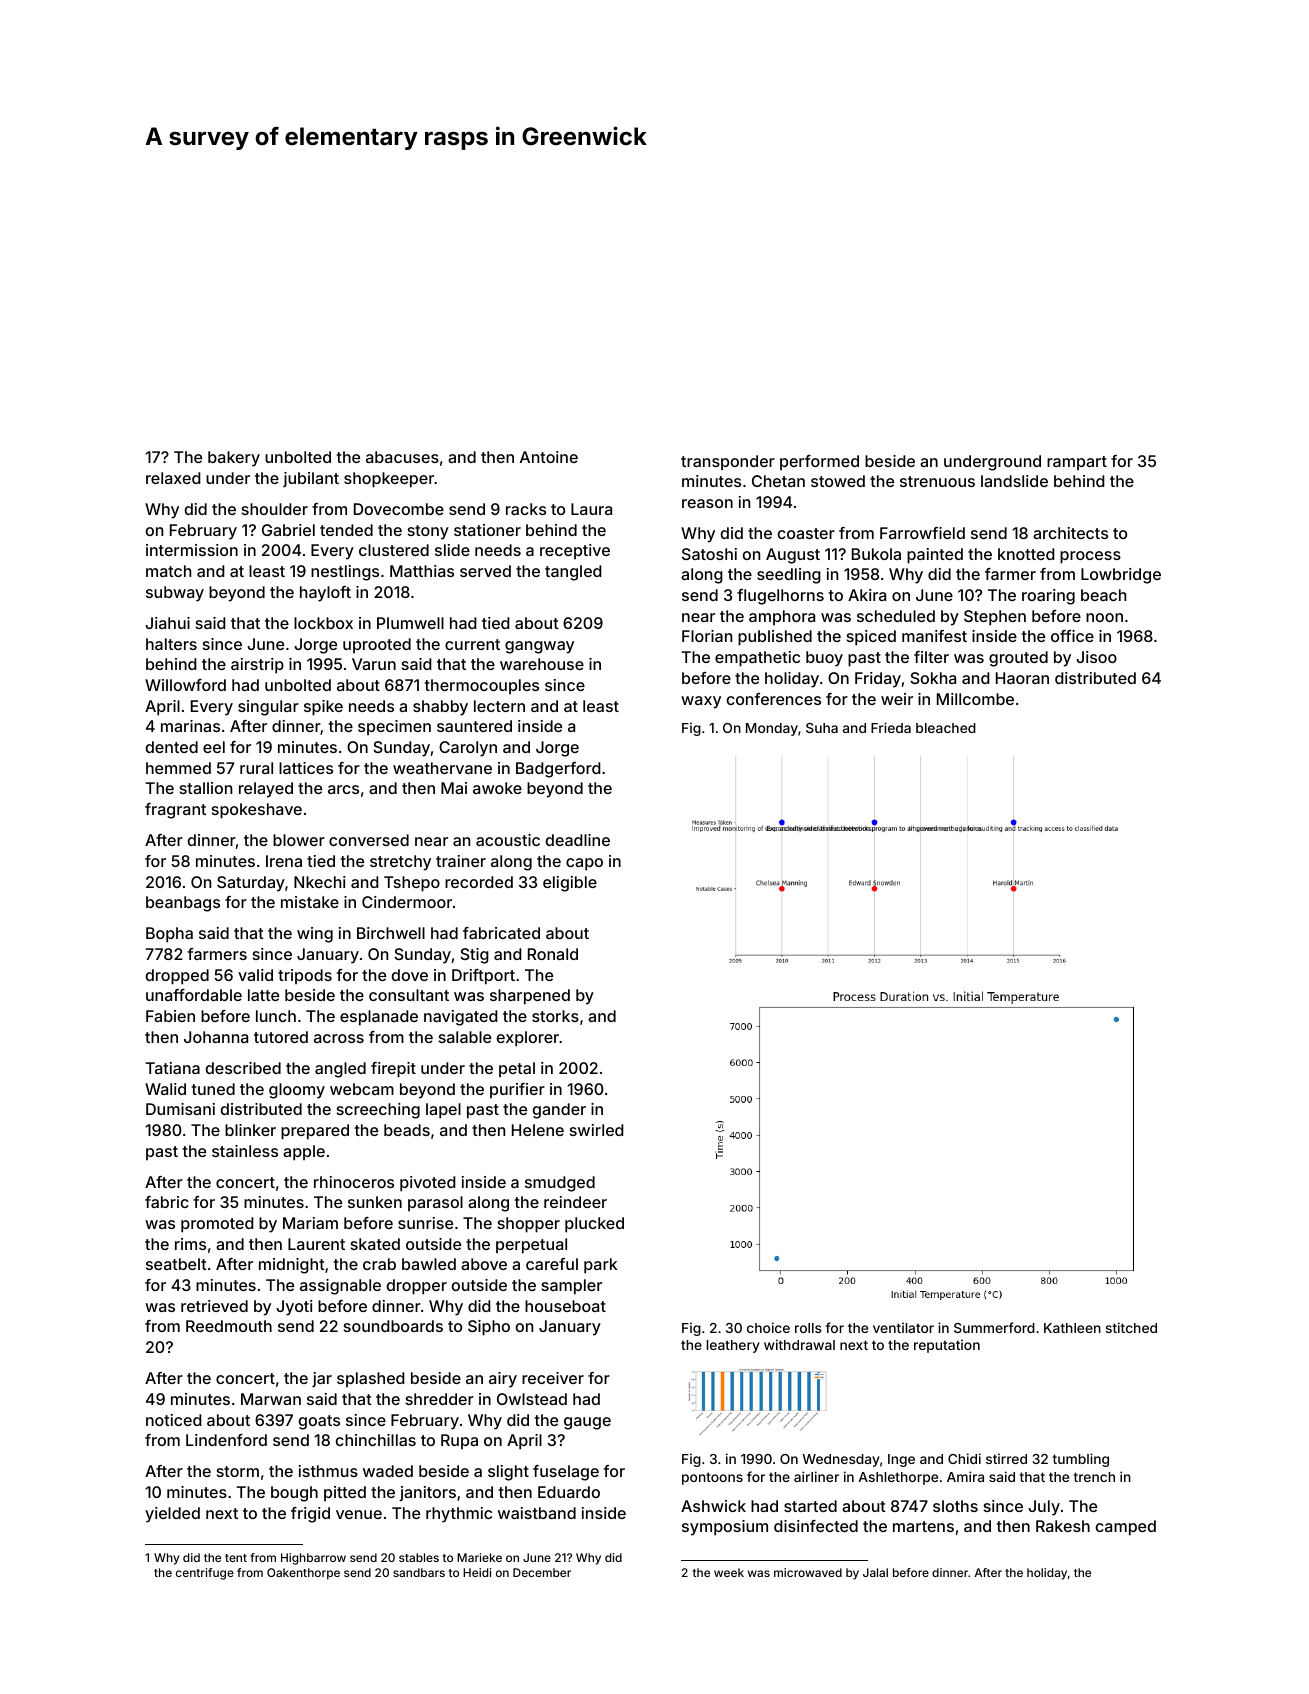 This image has height=1694, width=1309. Describe the element at coordinates (180, 1109) in the image. I see `Dumisani` at that location.
